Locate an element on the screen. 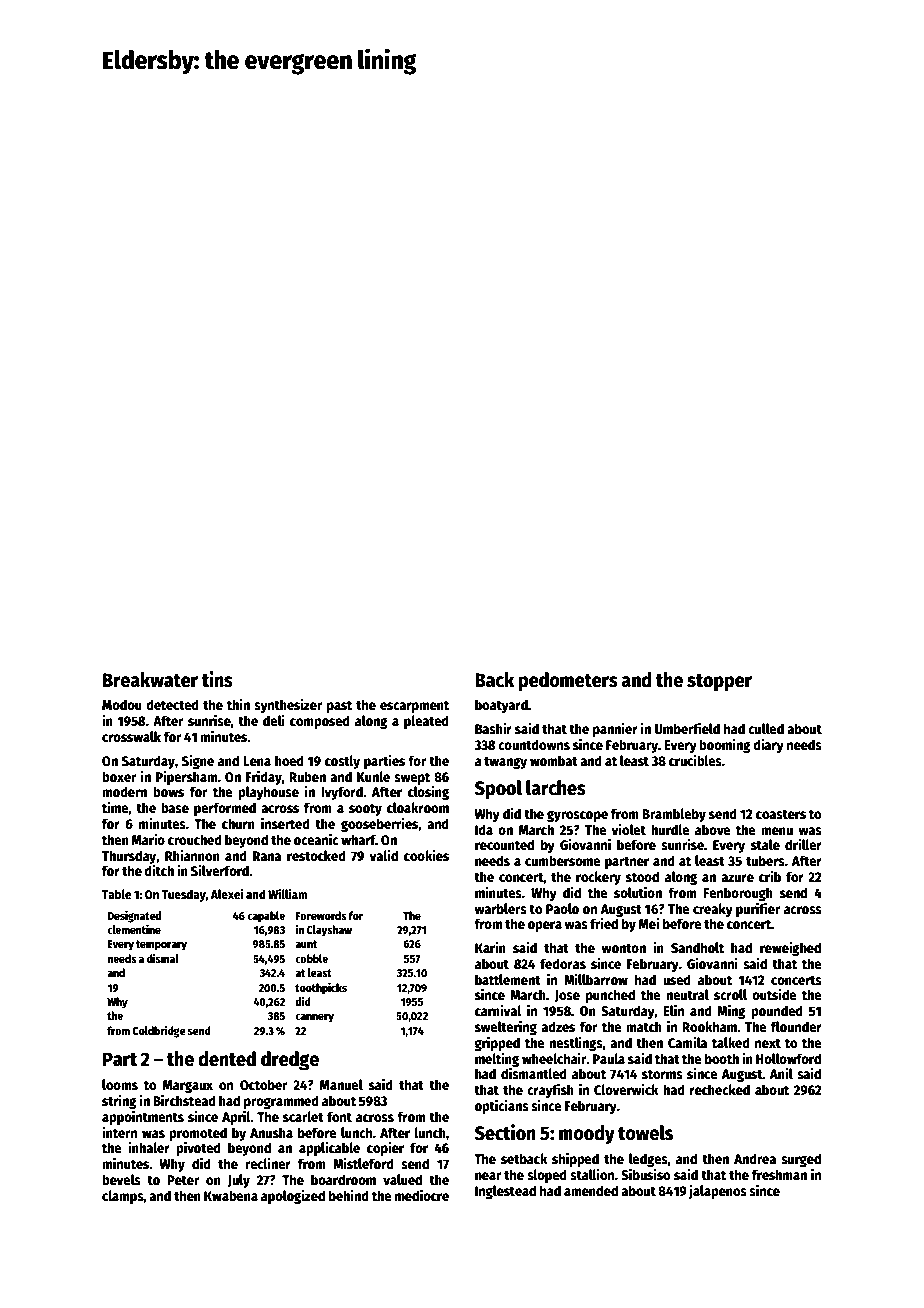  clamps is located at coordinates (123, 1197).
